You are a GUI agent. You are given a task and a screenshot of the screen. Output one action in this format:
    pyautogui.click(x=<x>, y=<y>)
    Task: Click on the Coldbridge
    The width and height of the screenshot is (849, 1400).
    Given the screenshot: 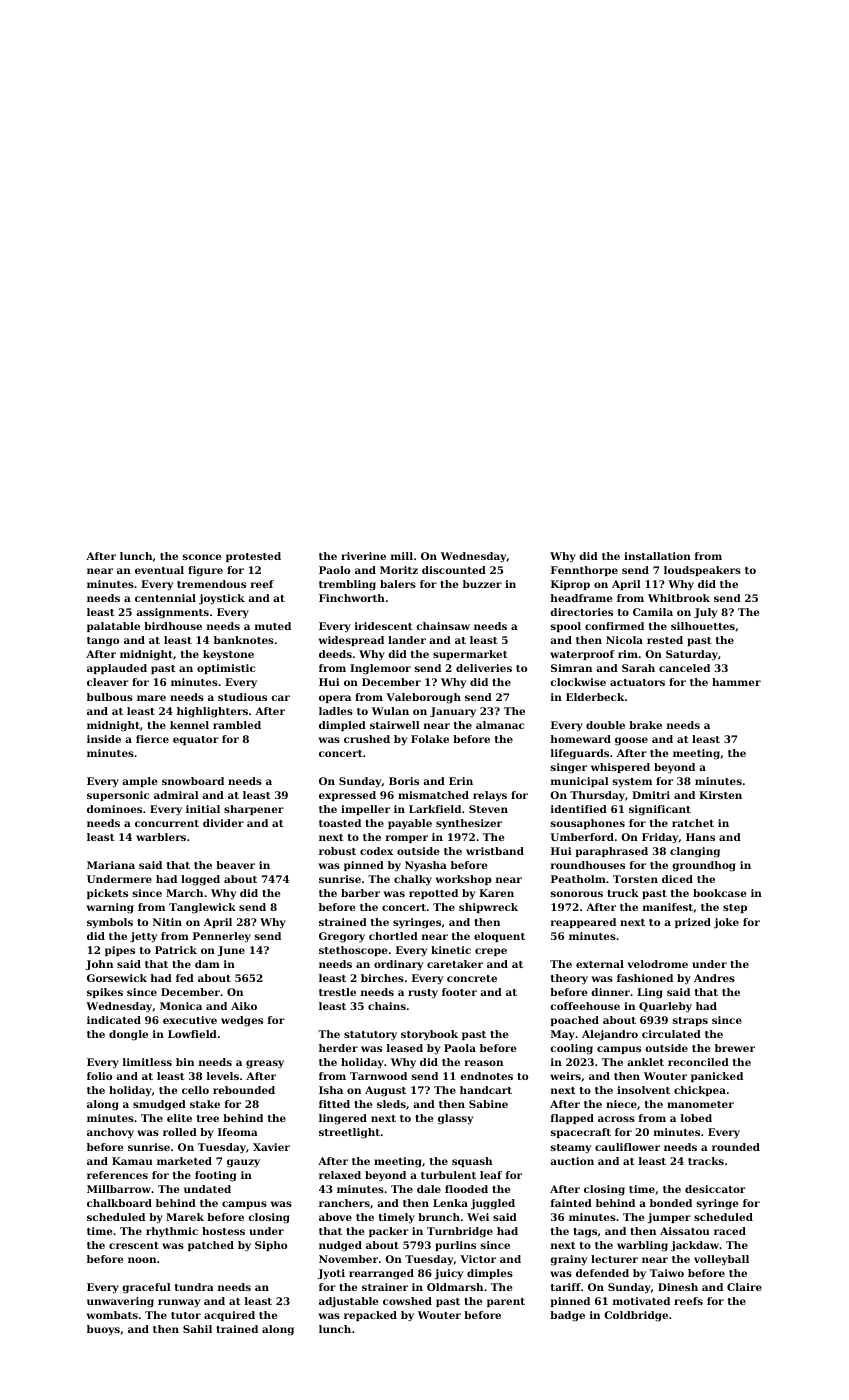 What is the action you would take?
    pyautogui.click(x=636, y=1316)
